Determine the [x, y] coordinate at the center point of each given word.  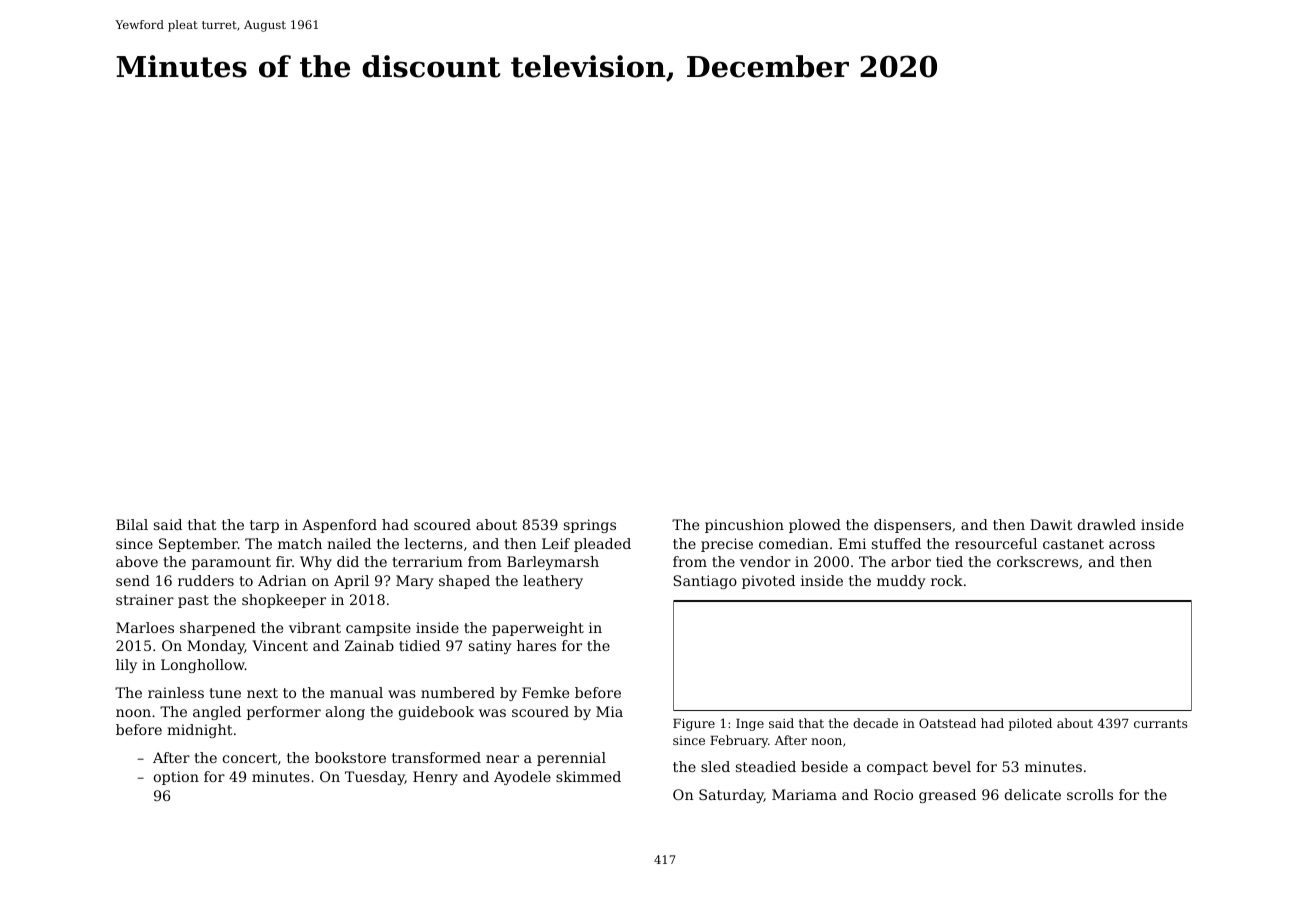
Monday [216, 647]
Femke [545, 692]
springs [590, 526]
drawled [1107, 524]
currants [1161, 723]
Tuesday [375, 778]
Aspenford [339, 526]
